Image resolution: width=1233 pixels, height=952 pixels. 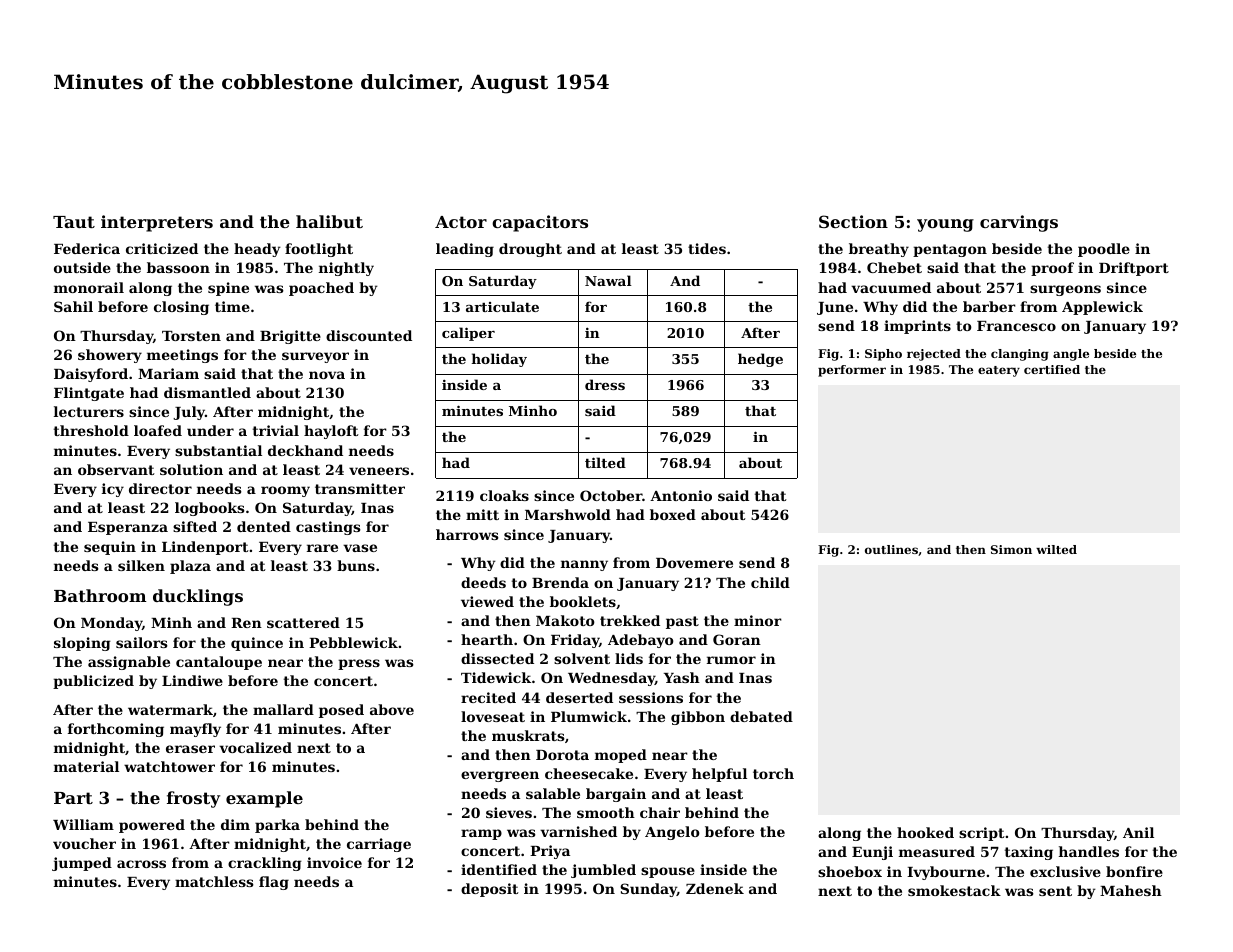 I want to click on Simon, so click(x=1011, y=549).
